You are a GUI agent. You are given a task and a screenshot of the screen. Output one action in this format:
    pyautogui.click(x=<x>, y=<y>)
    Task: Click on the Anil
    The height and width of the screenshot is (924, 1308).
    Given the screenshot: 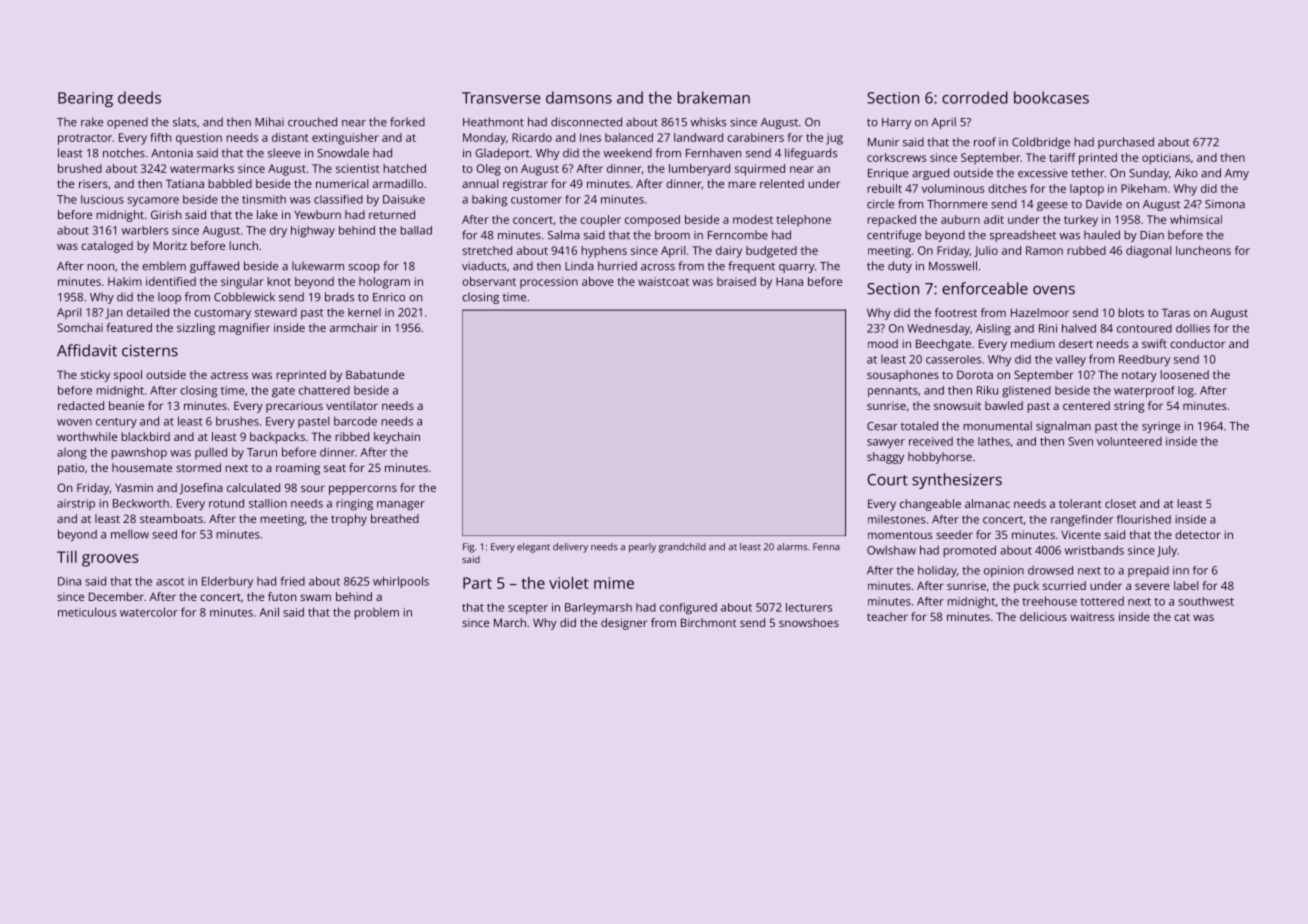 What is the action you would take?
    pyautogui.click(x=269, y=612)
